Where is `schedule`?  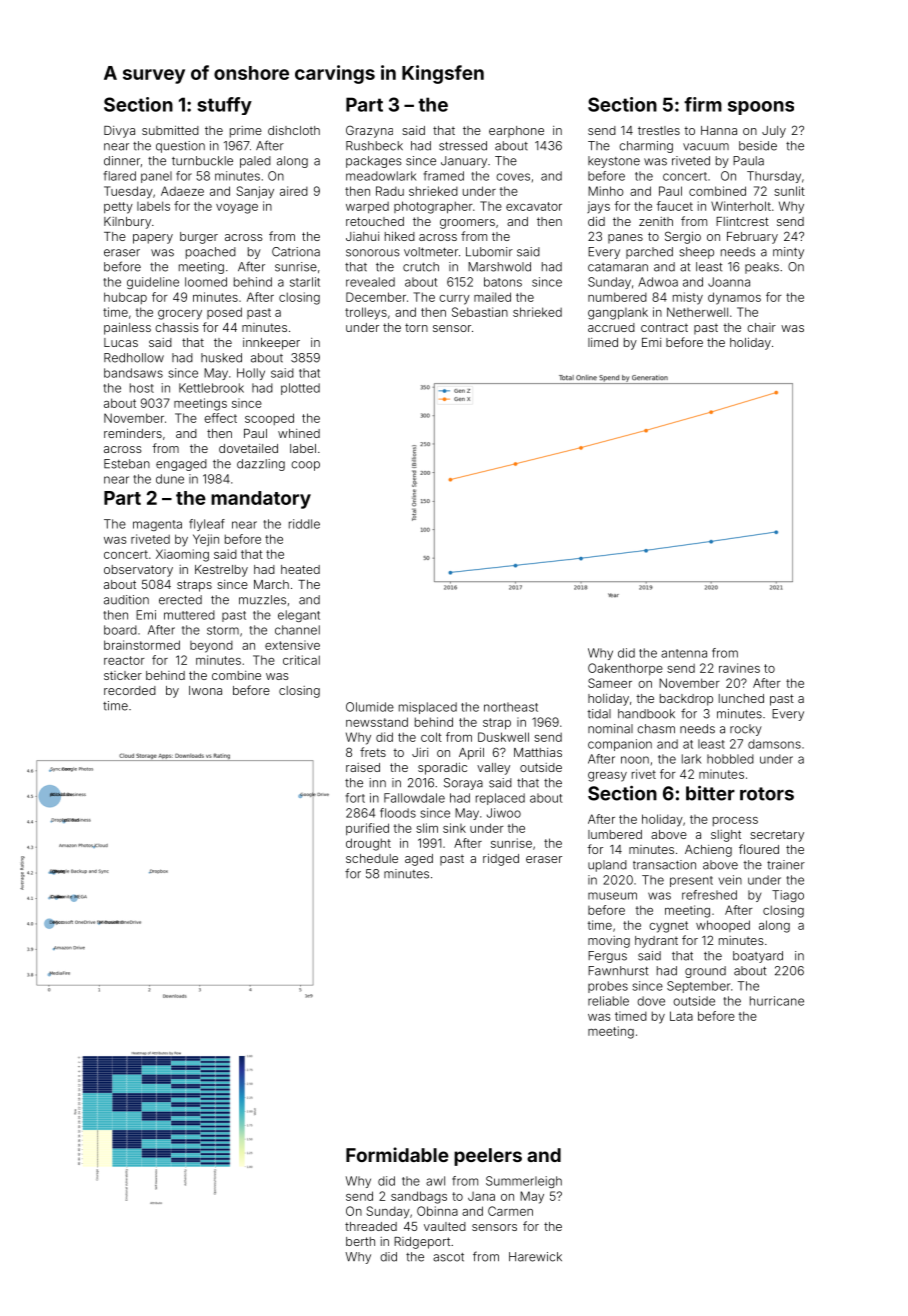
schedule is located at coordinates (372, 858).
